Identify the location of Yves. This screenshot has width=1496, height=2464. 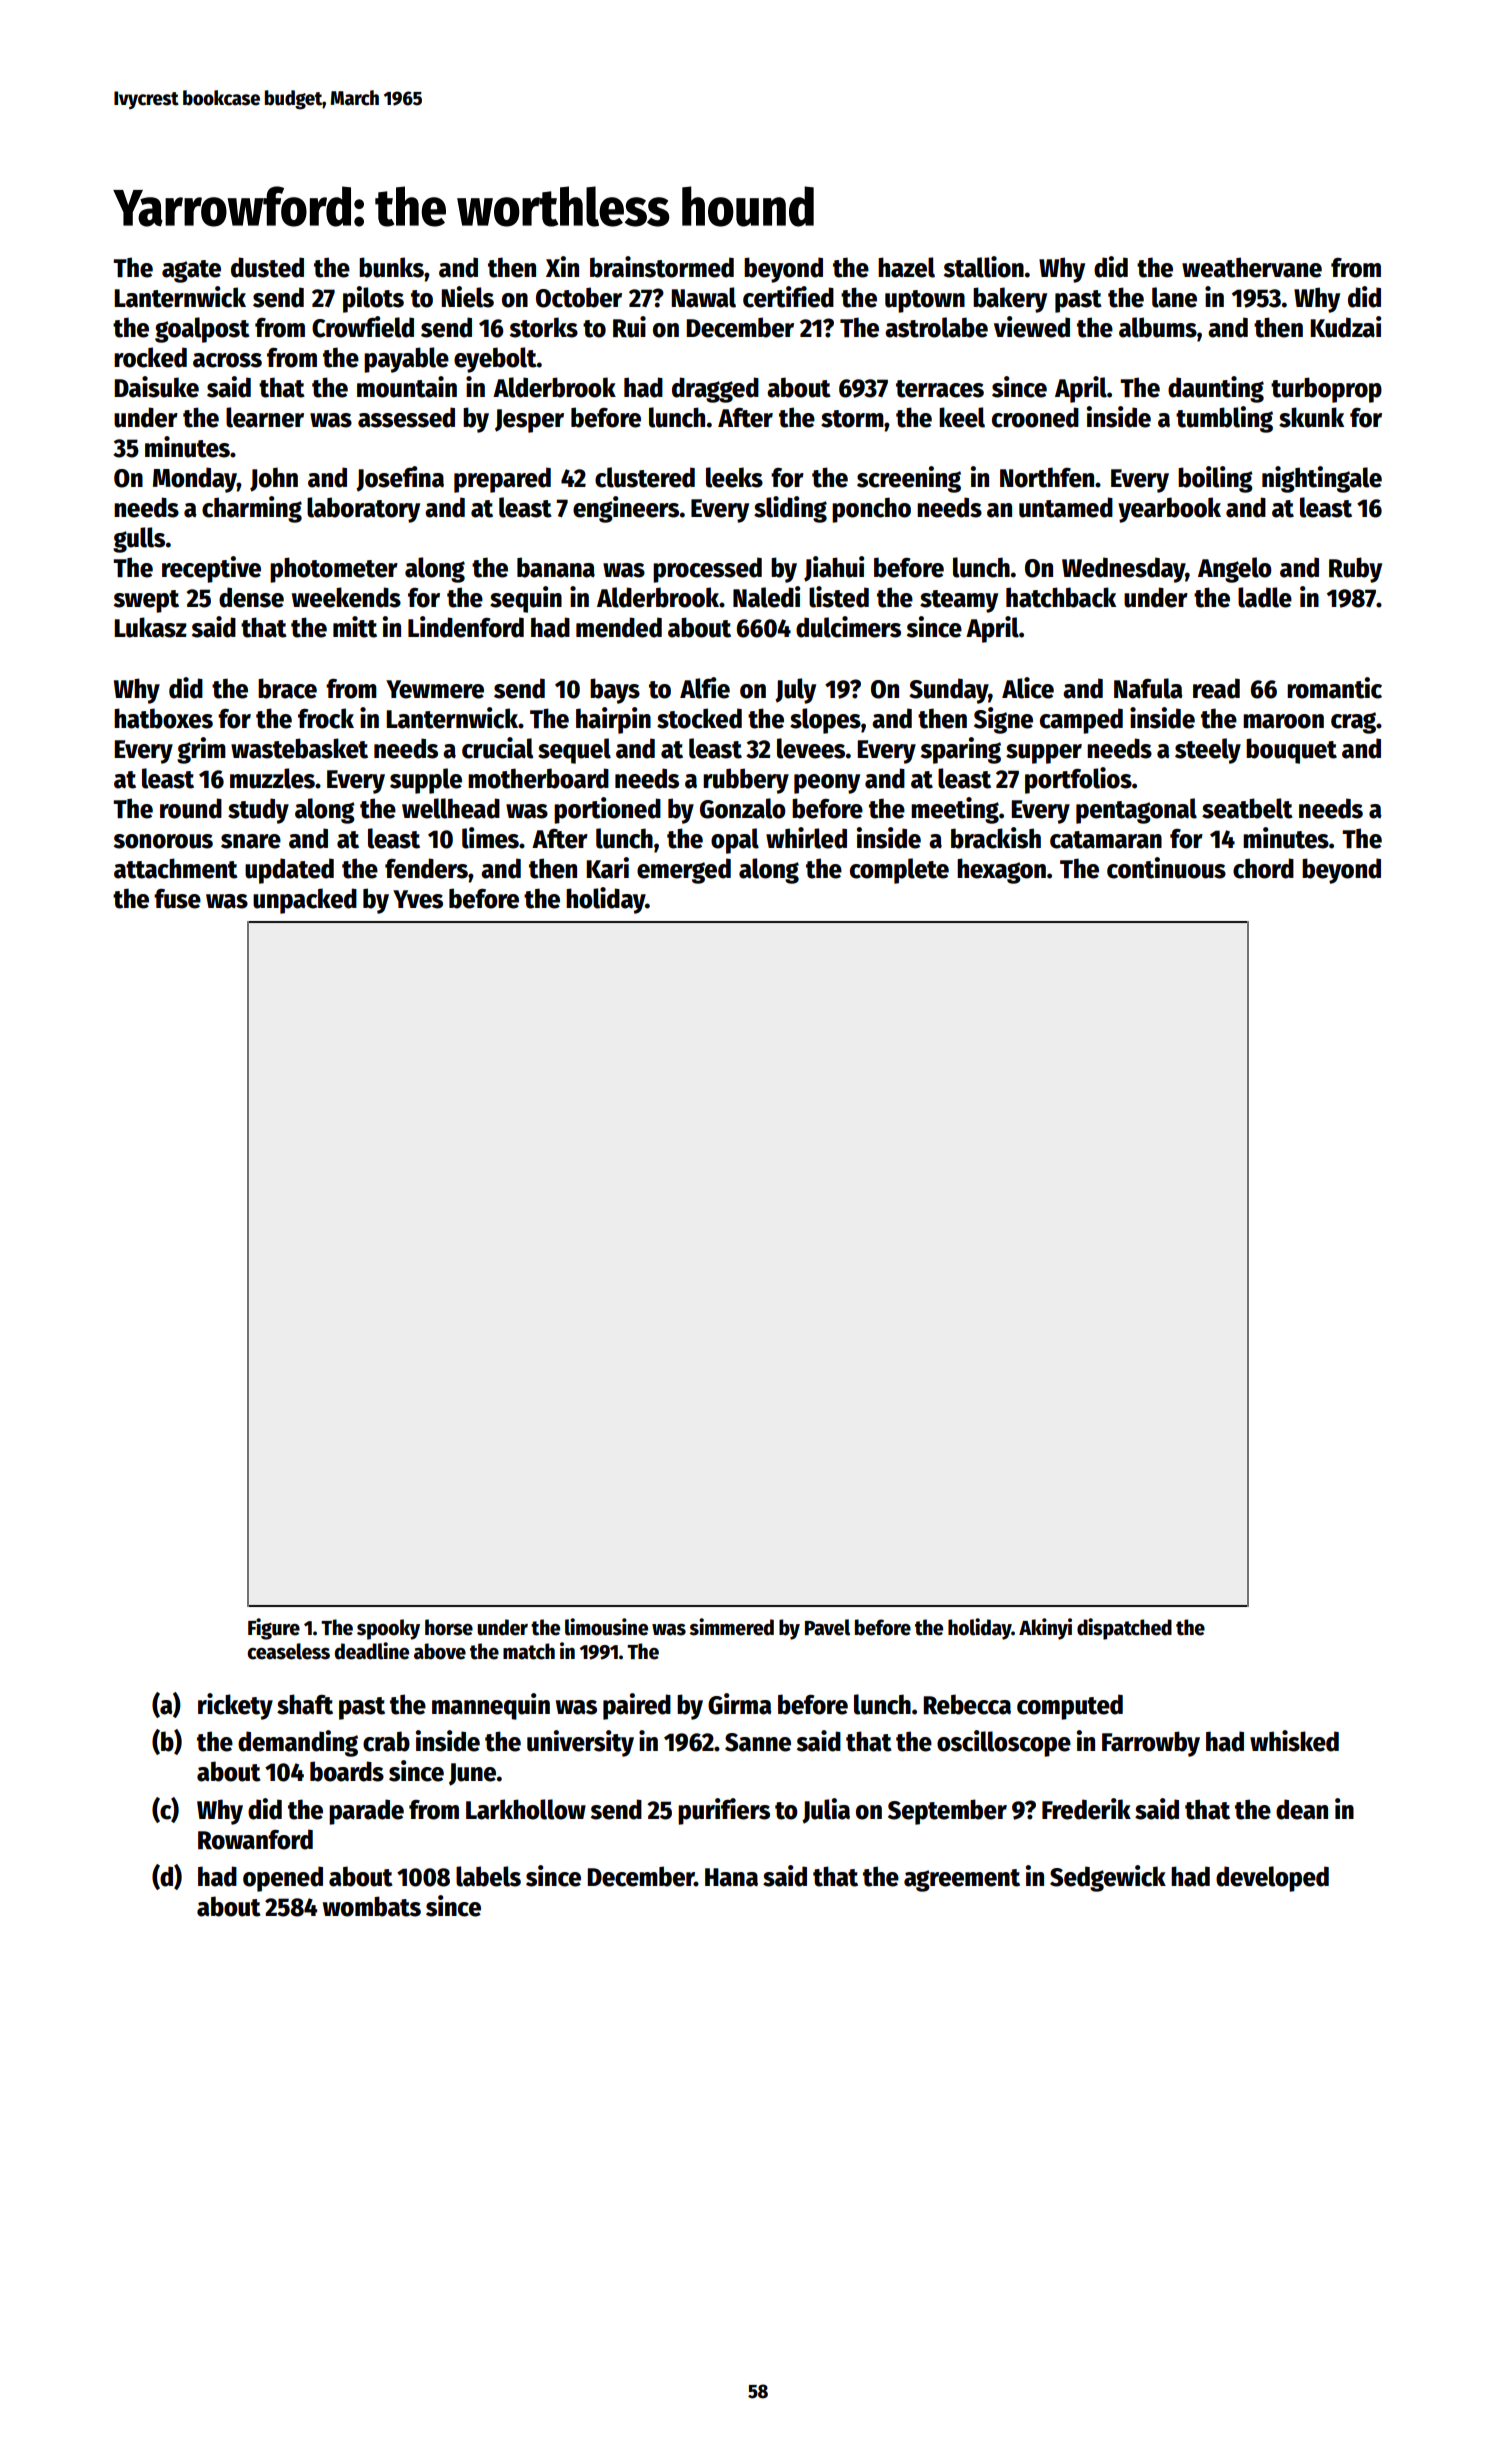
(418, 899).
